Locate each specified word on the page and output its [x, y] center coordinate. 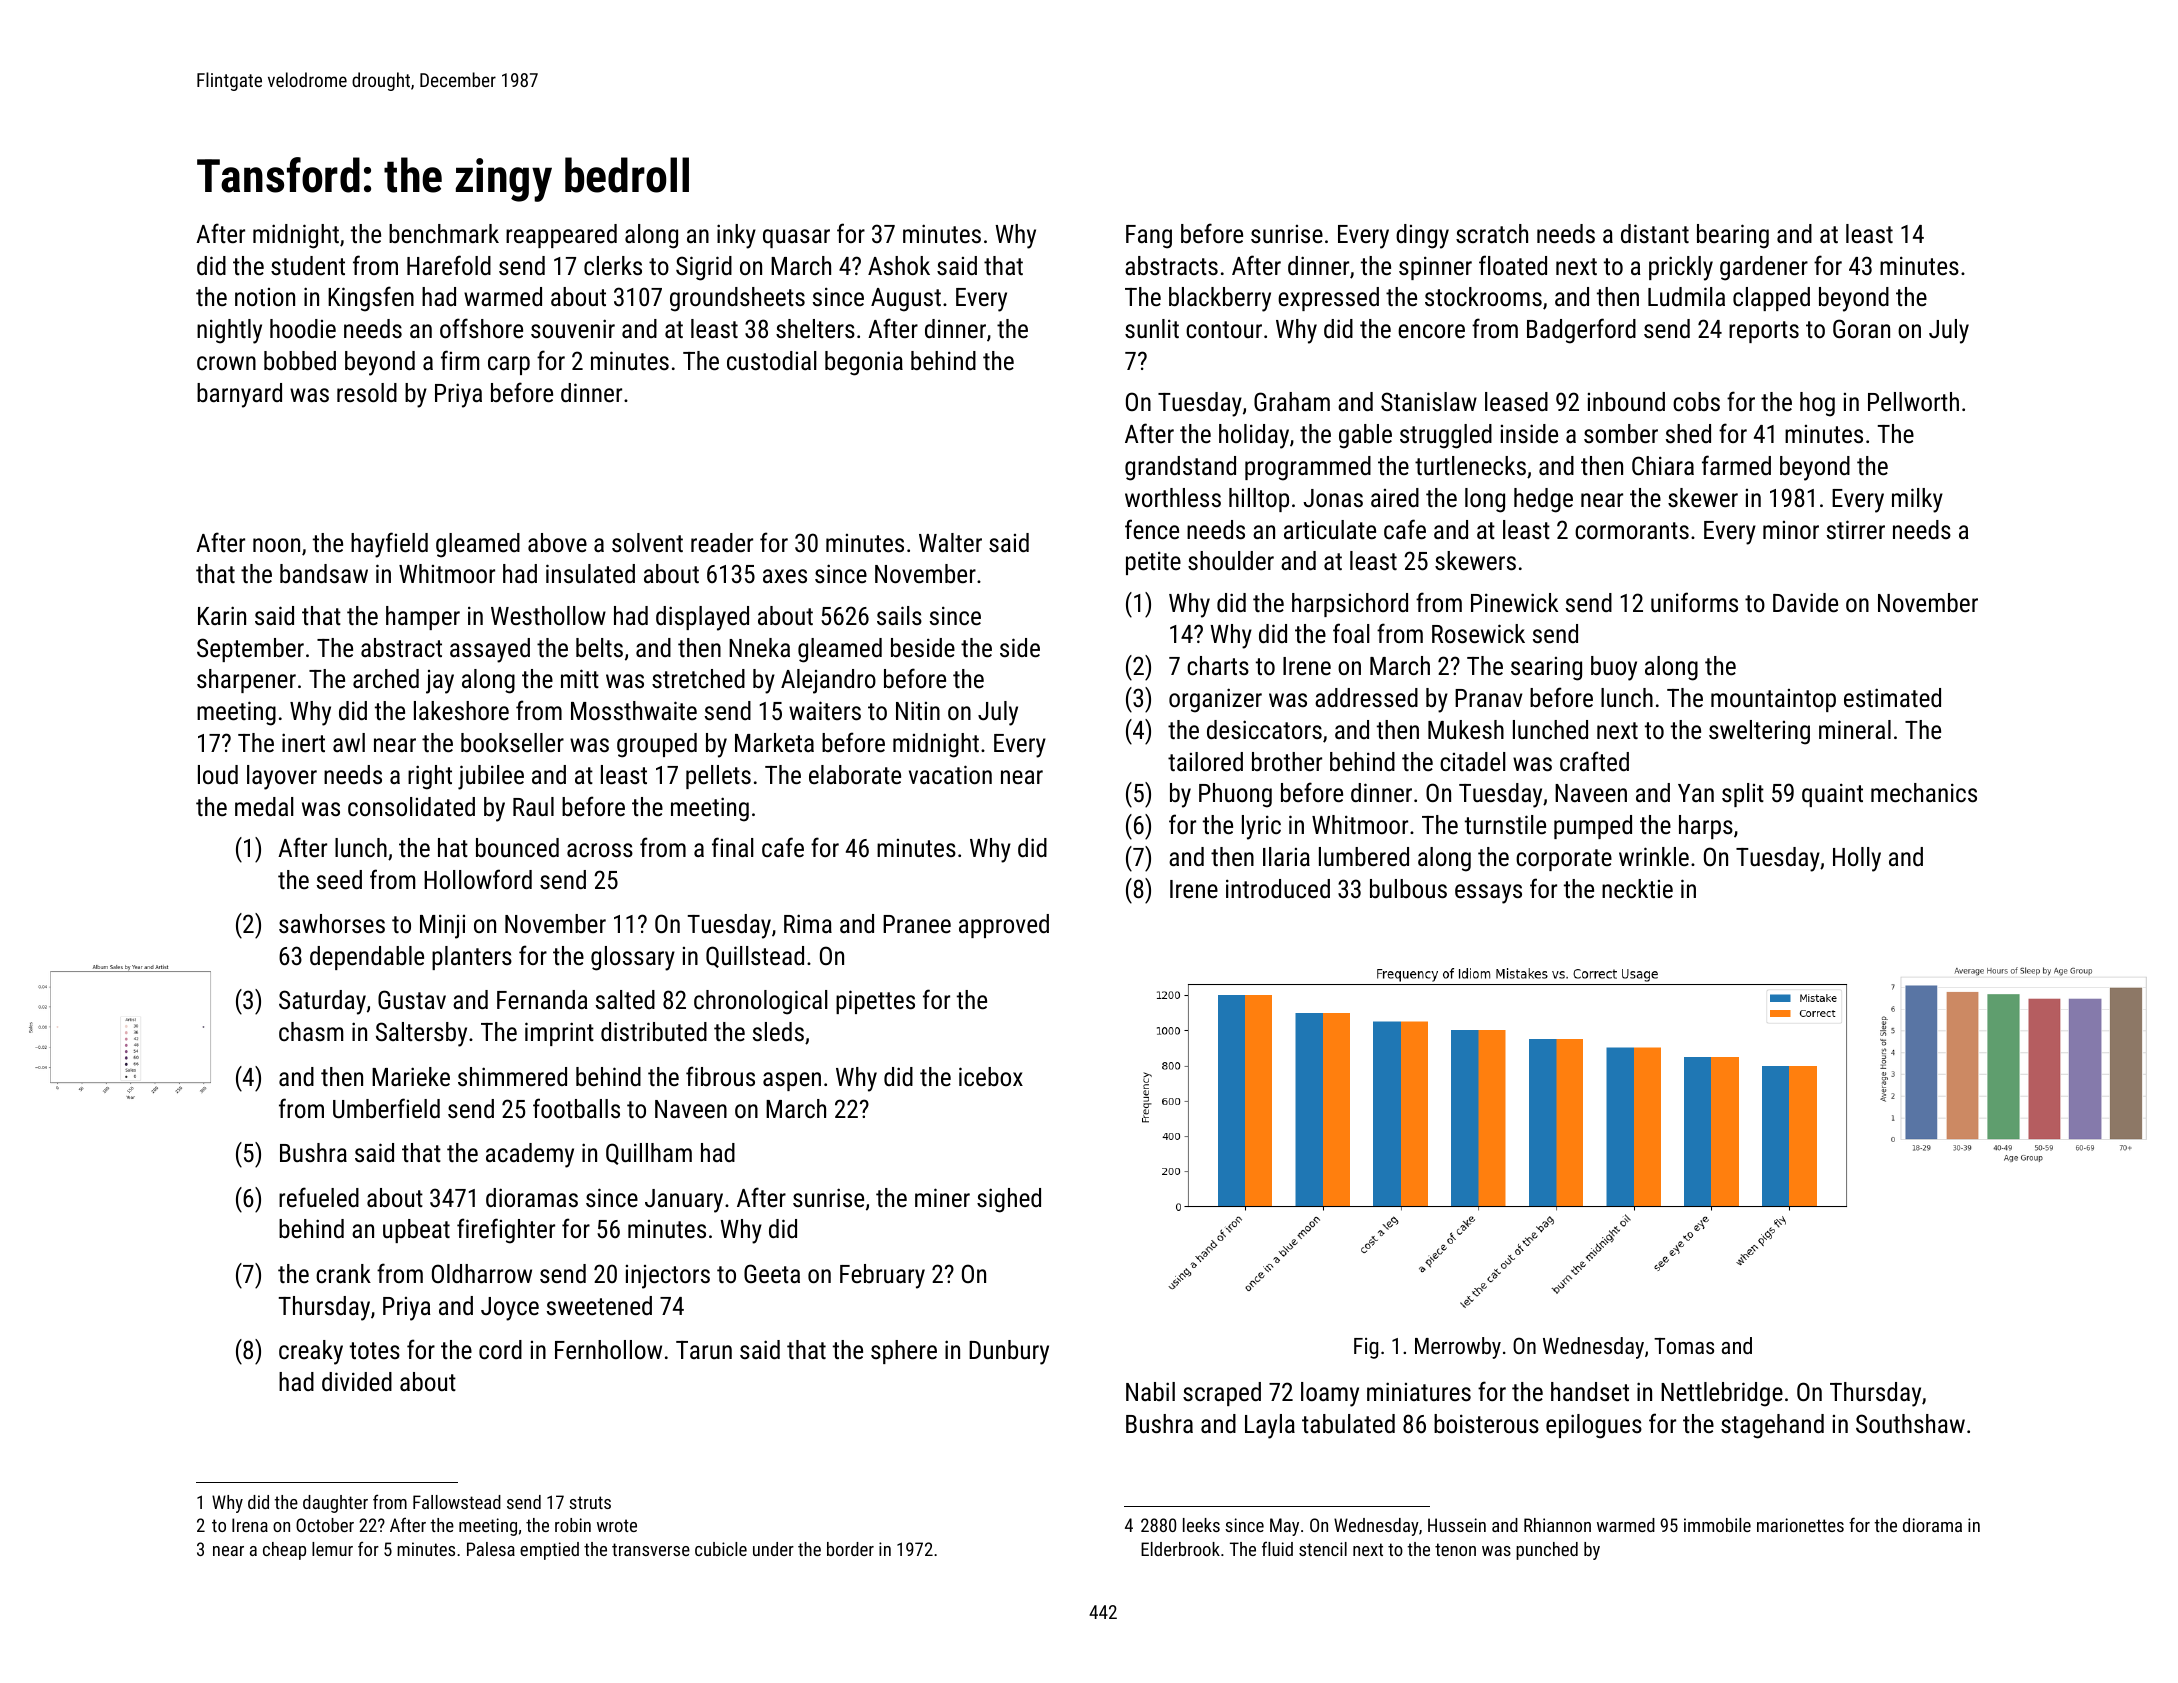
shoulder [1231, 560]
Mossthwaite [634, 710]
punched [1547, 1551]
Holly [1857, 859]
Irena [250, 1525]
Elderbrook [1180, 1549]
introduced [1278, 888]
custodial [772, 360]
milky [1917, 500]
